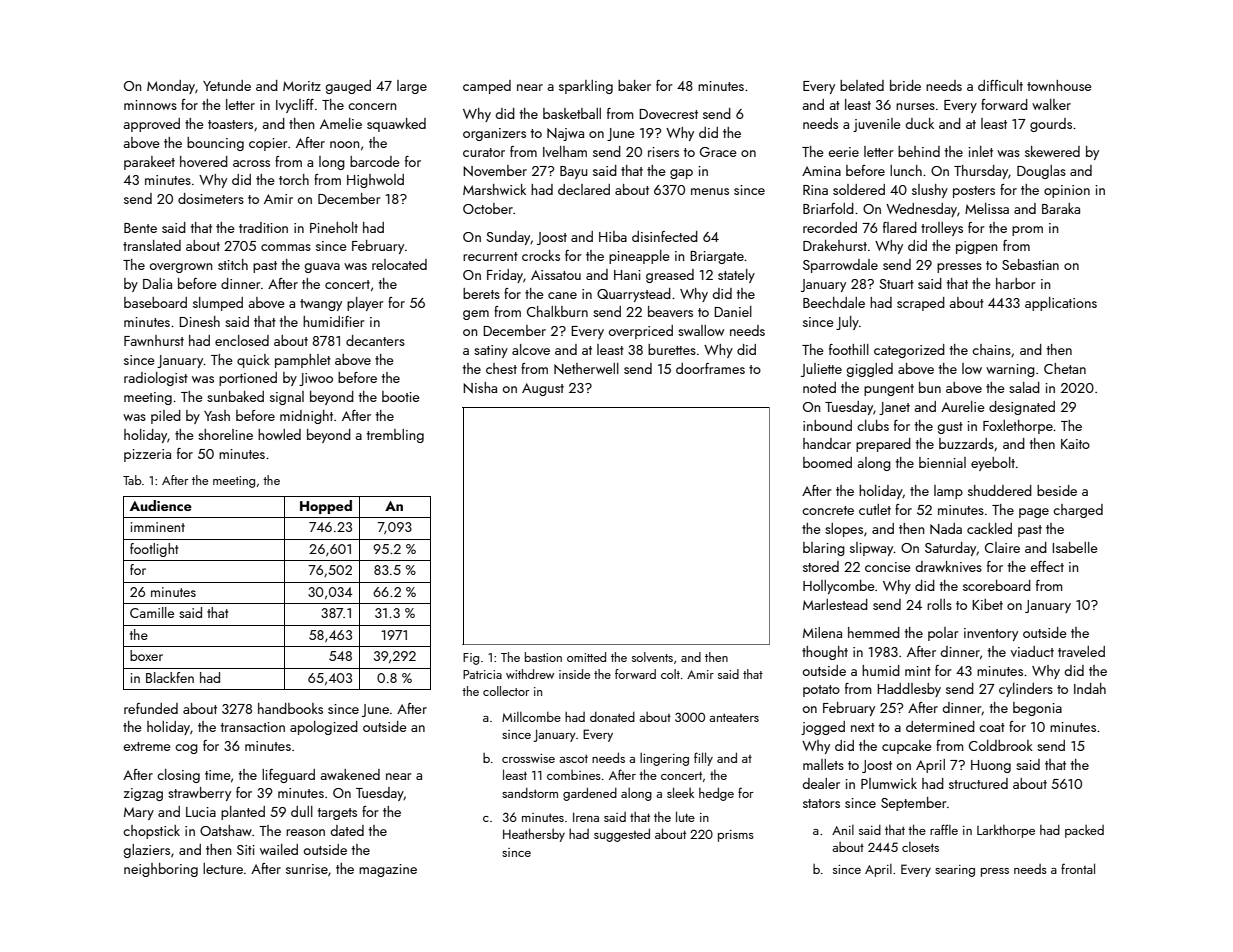  Describe the element at coordinates (307, 869) in the screenshot. I see `sunrise` at that location.
